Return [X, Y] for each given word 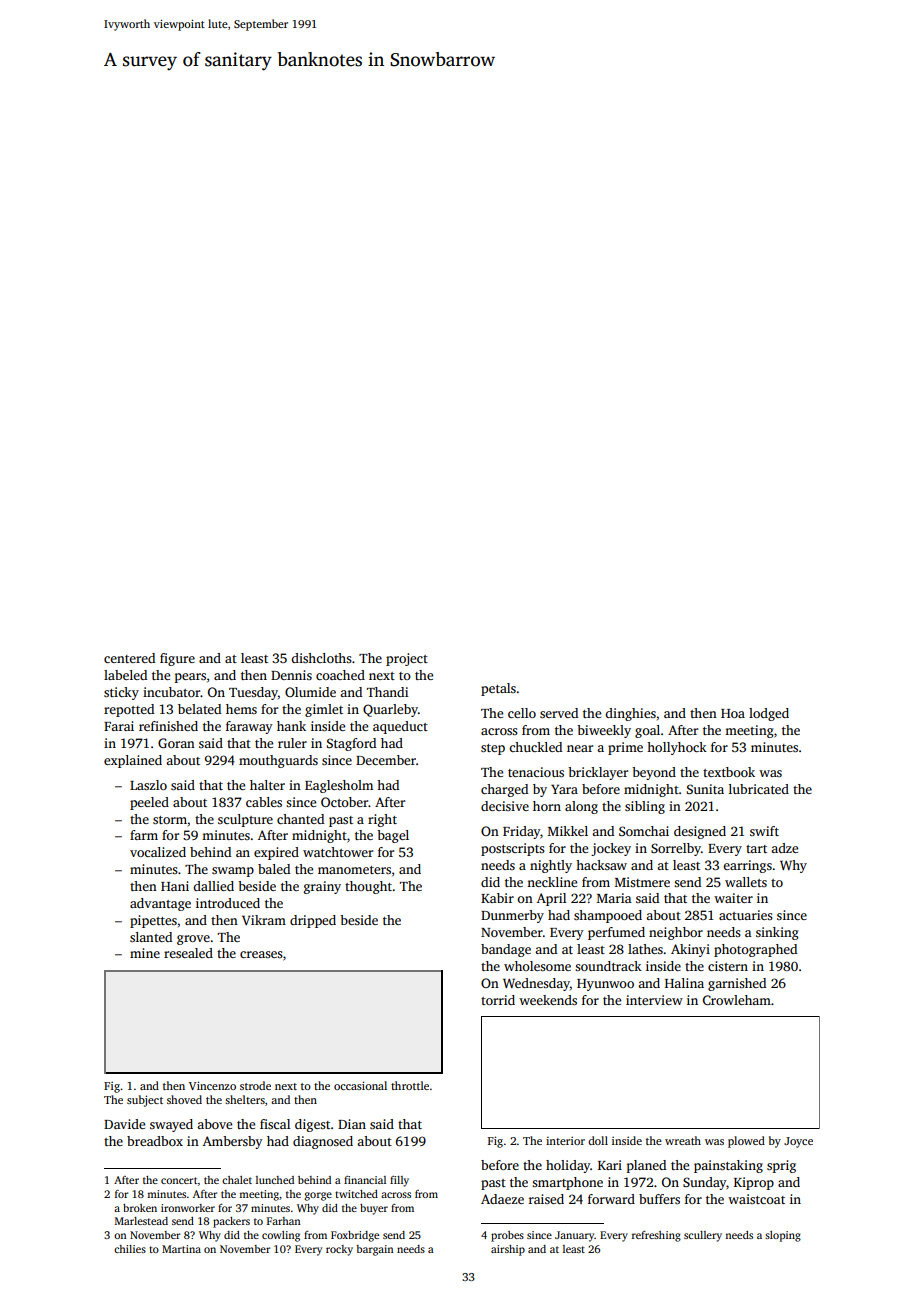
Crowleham [737, 1000]
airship [508, 1250]
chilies [130, 1249]
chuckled [535, 747]
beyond [654, 773]
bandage [506, 950]
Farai [119, 726]
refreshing [656, 1236]
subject [145, 1101]
